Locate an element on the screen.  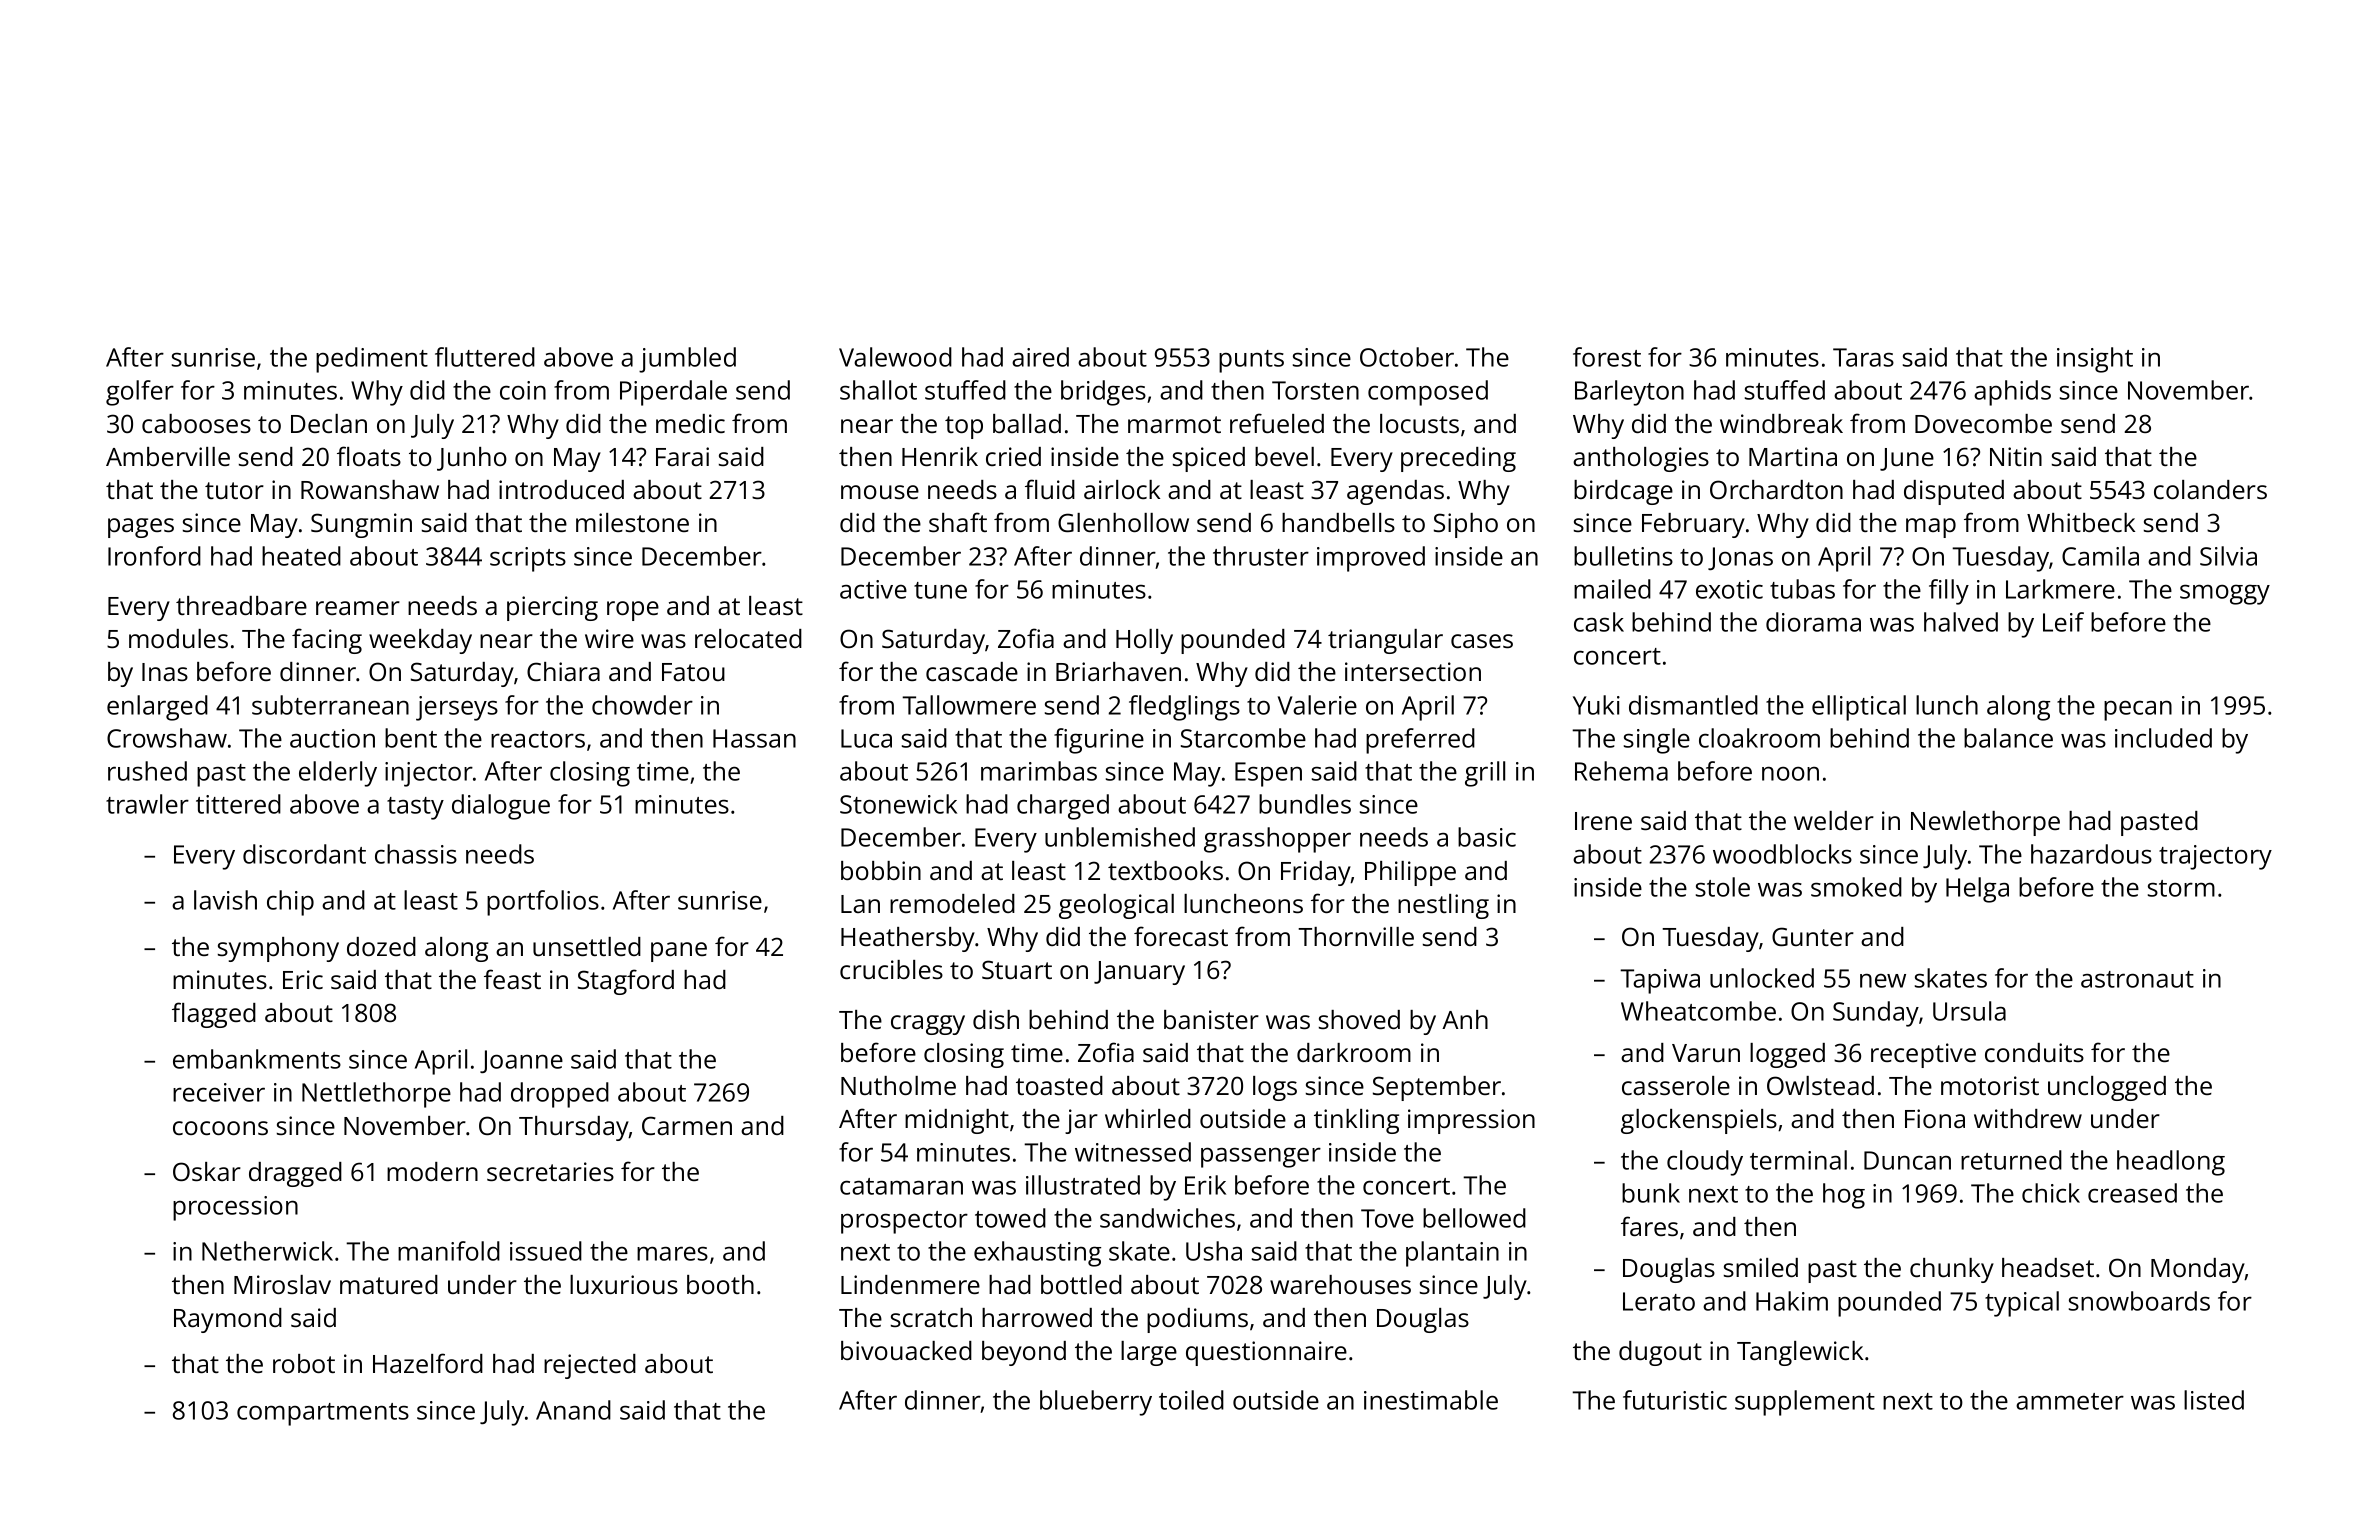
Dovecombe is located at coordinates (1983, 423).
